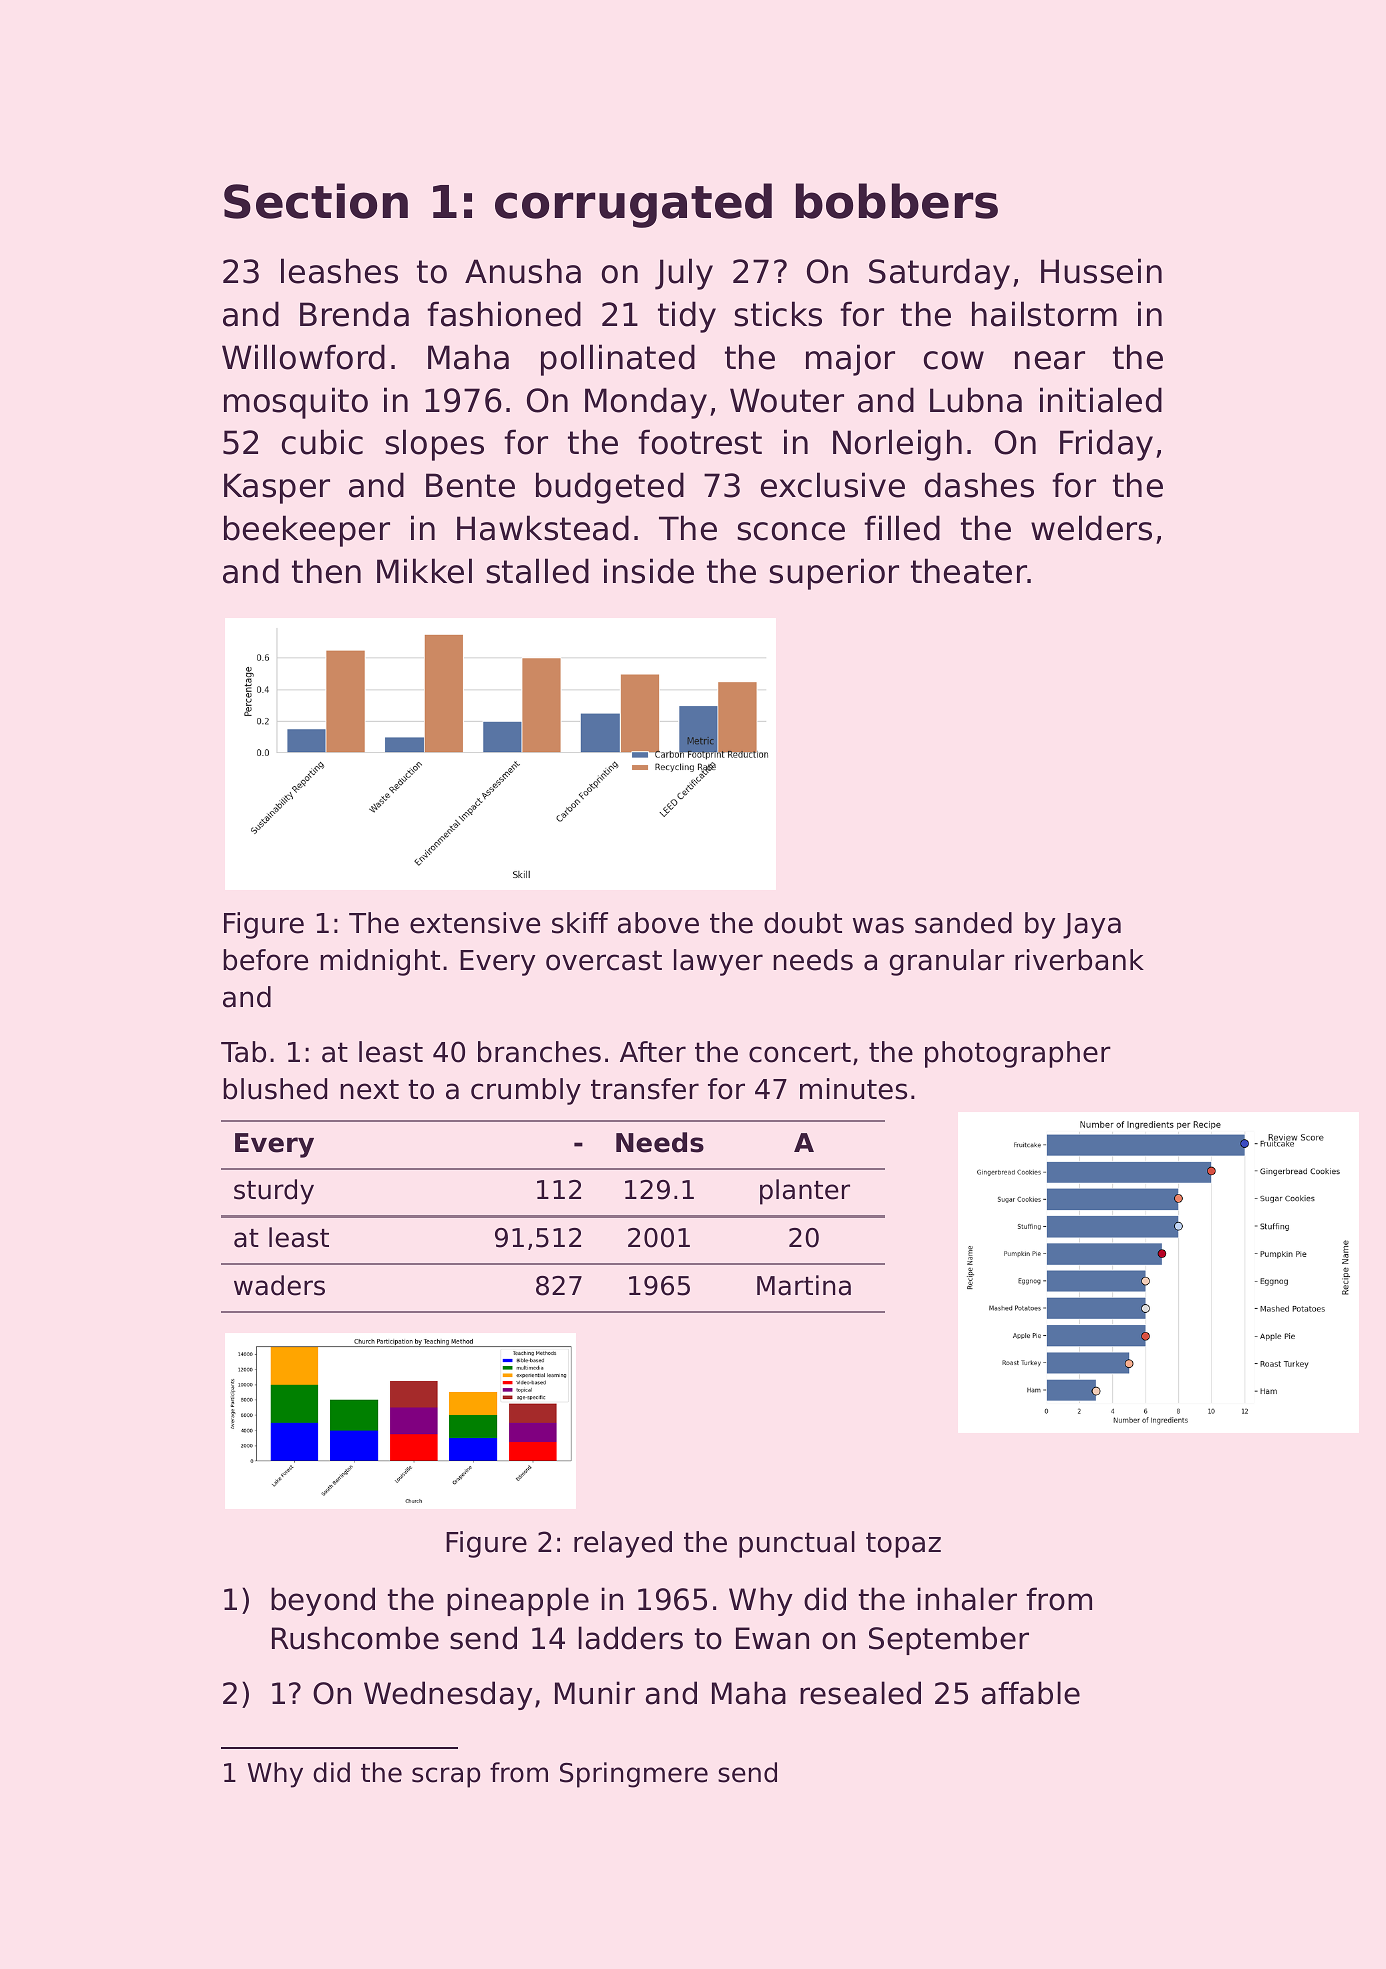 This screenshot has width=1386, height=1969. Describe the element at coordinates (803, 923) in the screenshot. I see `doubt` at that location.
